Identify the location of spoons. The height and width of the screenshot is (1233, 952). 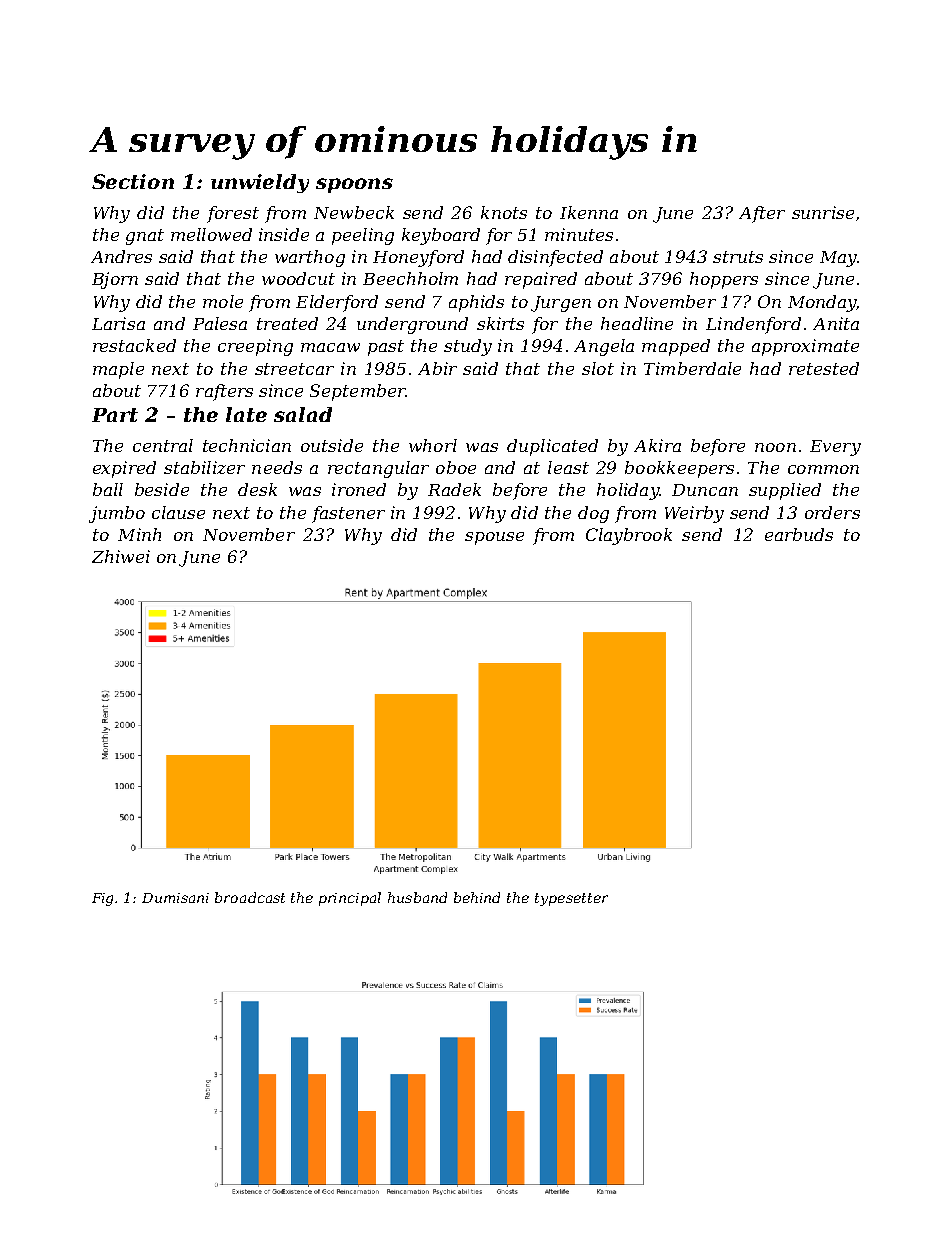
(354, 185).
